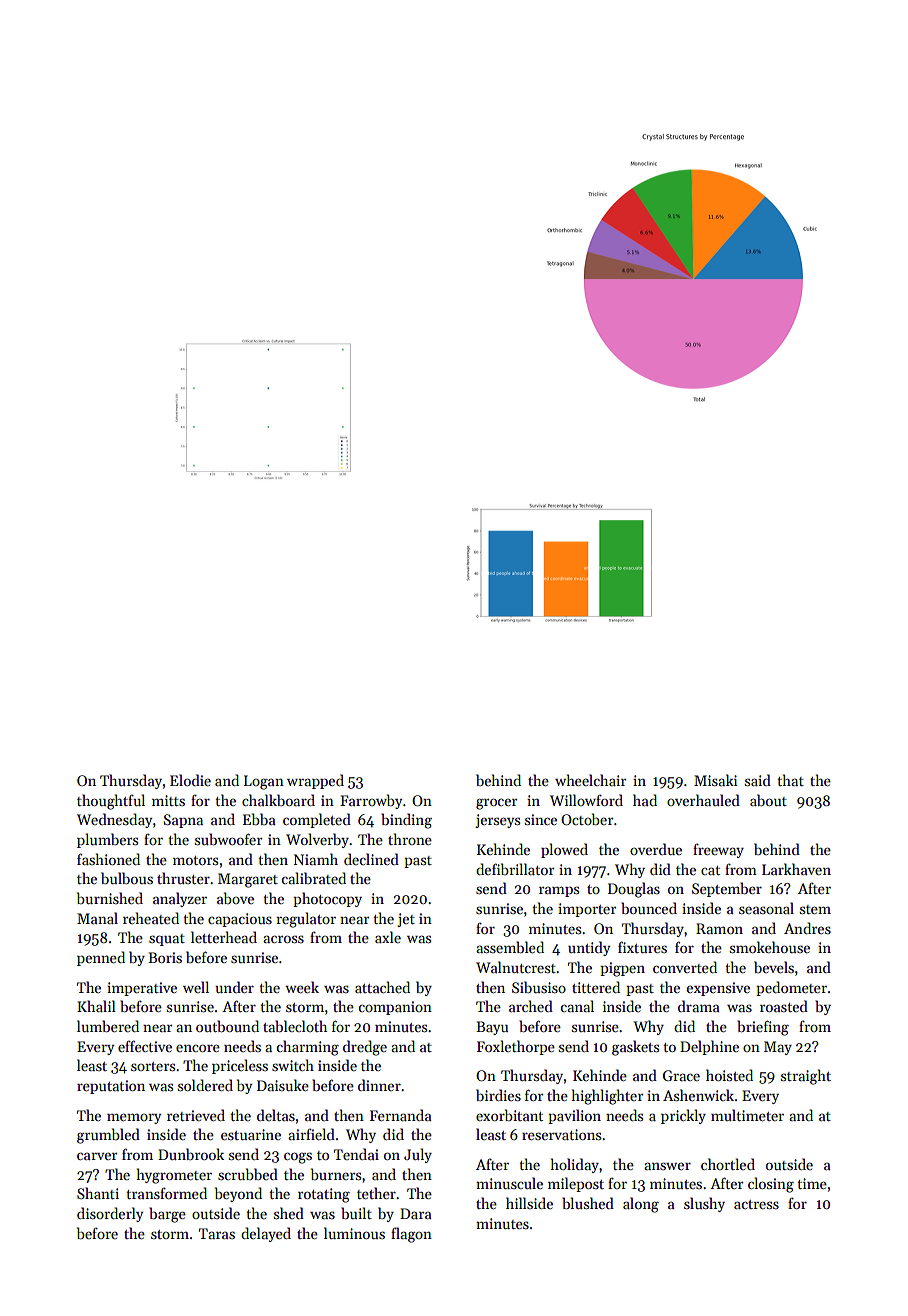 This document has height=1316, width=908. What do you see at coordinates (401, 1115) in the document?
I see `Fernanda` at bounding box center [401, 1115].
